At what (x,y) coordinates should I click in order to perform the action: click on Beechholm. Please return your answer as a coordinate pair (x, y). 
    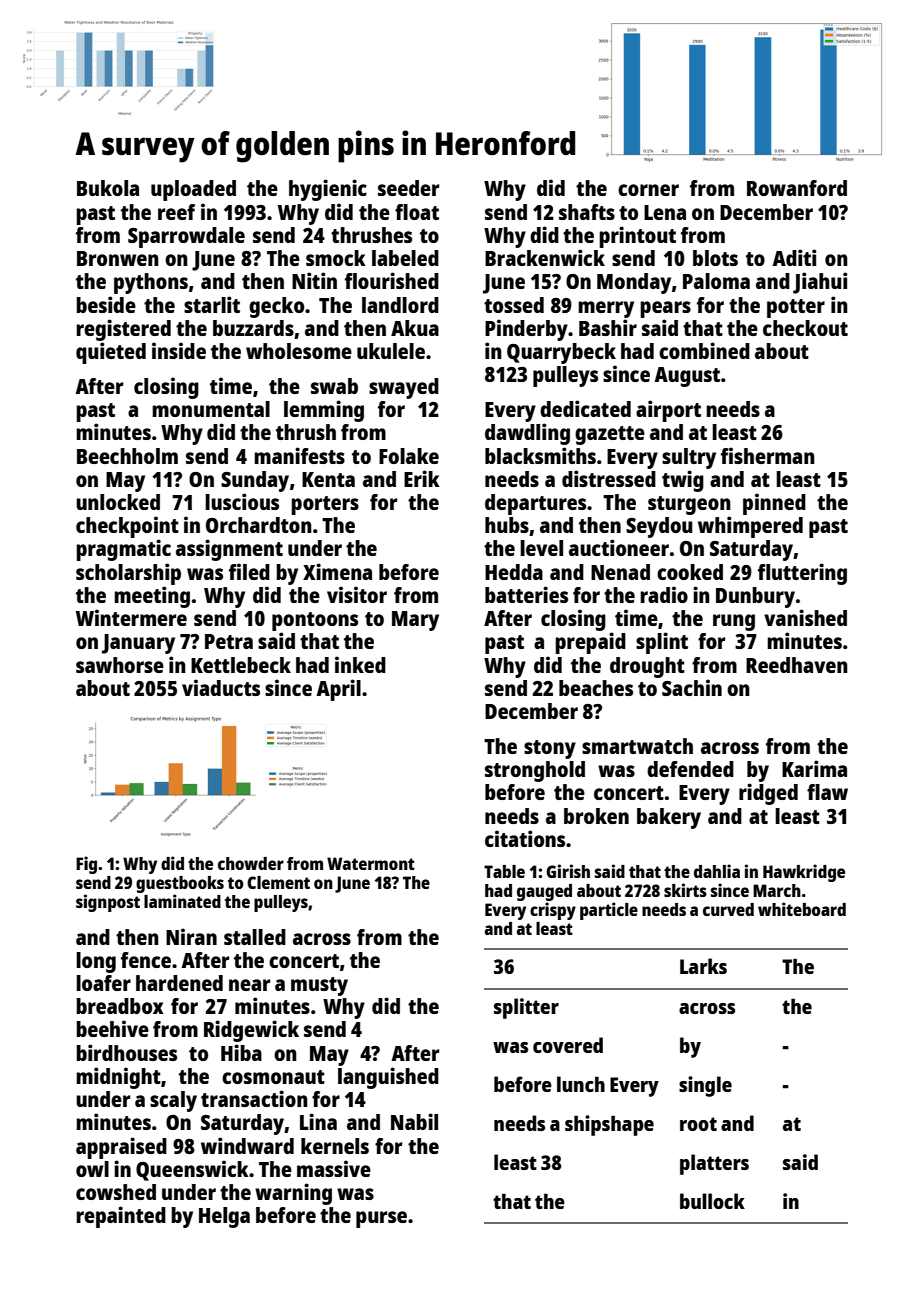
    Looking at the image, I should click on (127, 456).
